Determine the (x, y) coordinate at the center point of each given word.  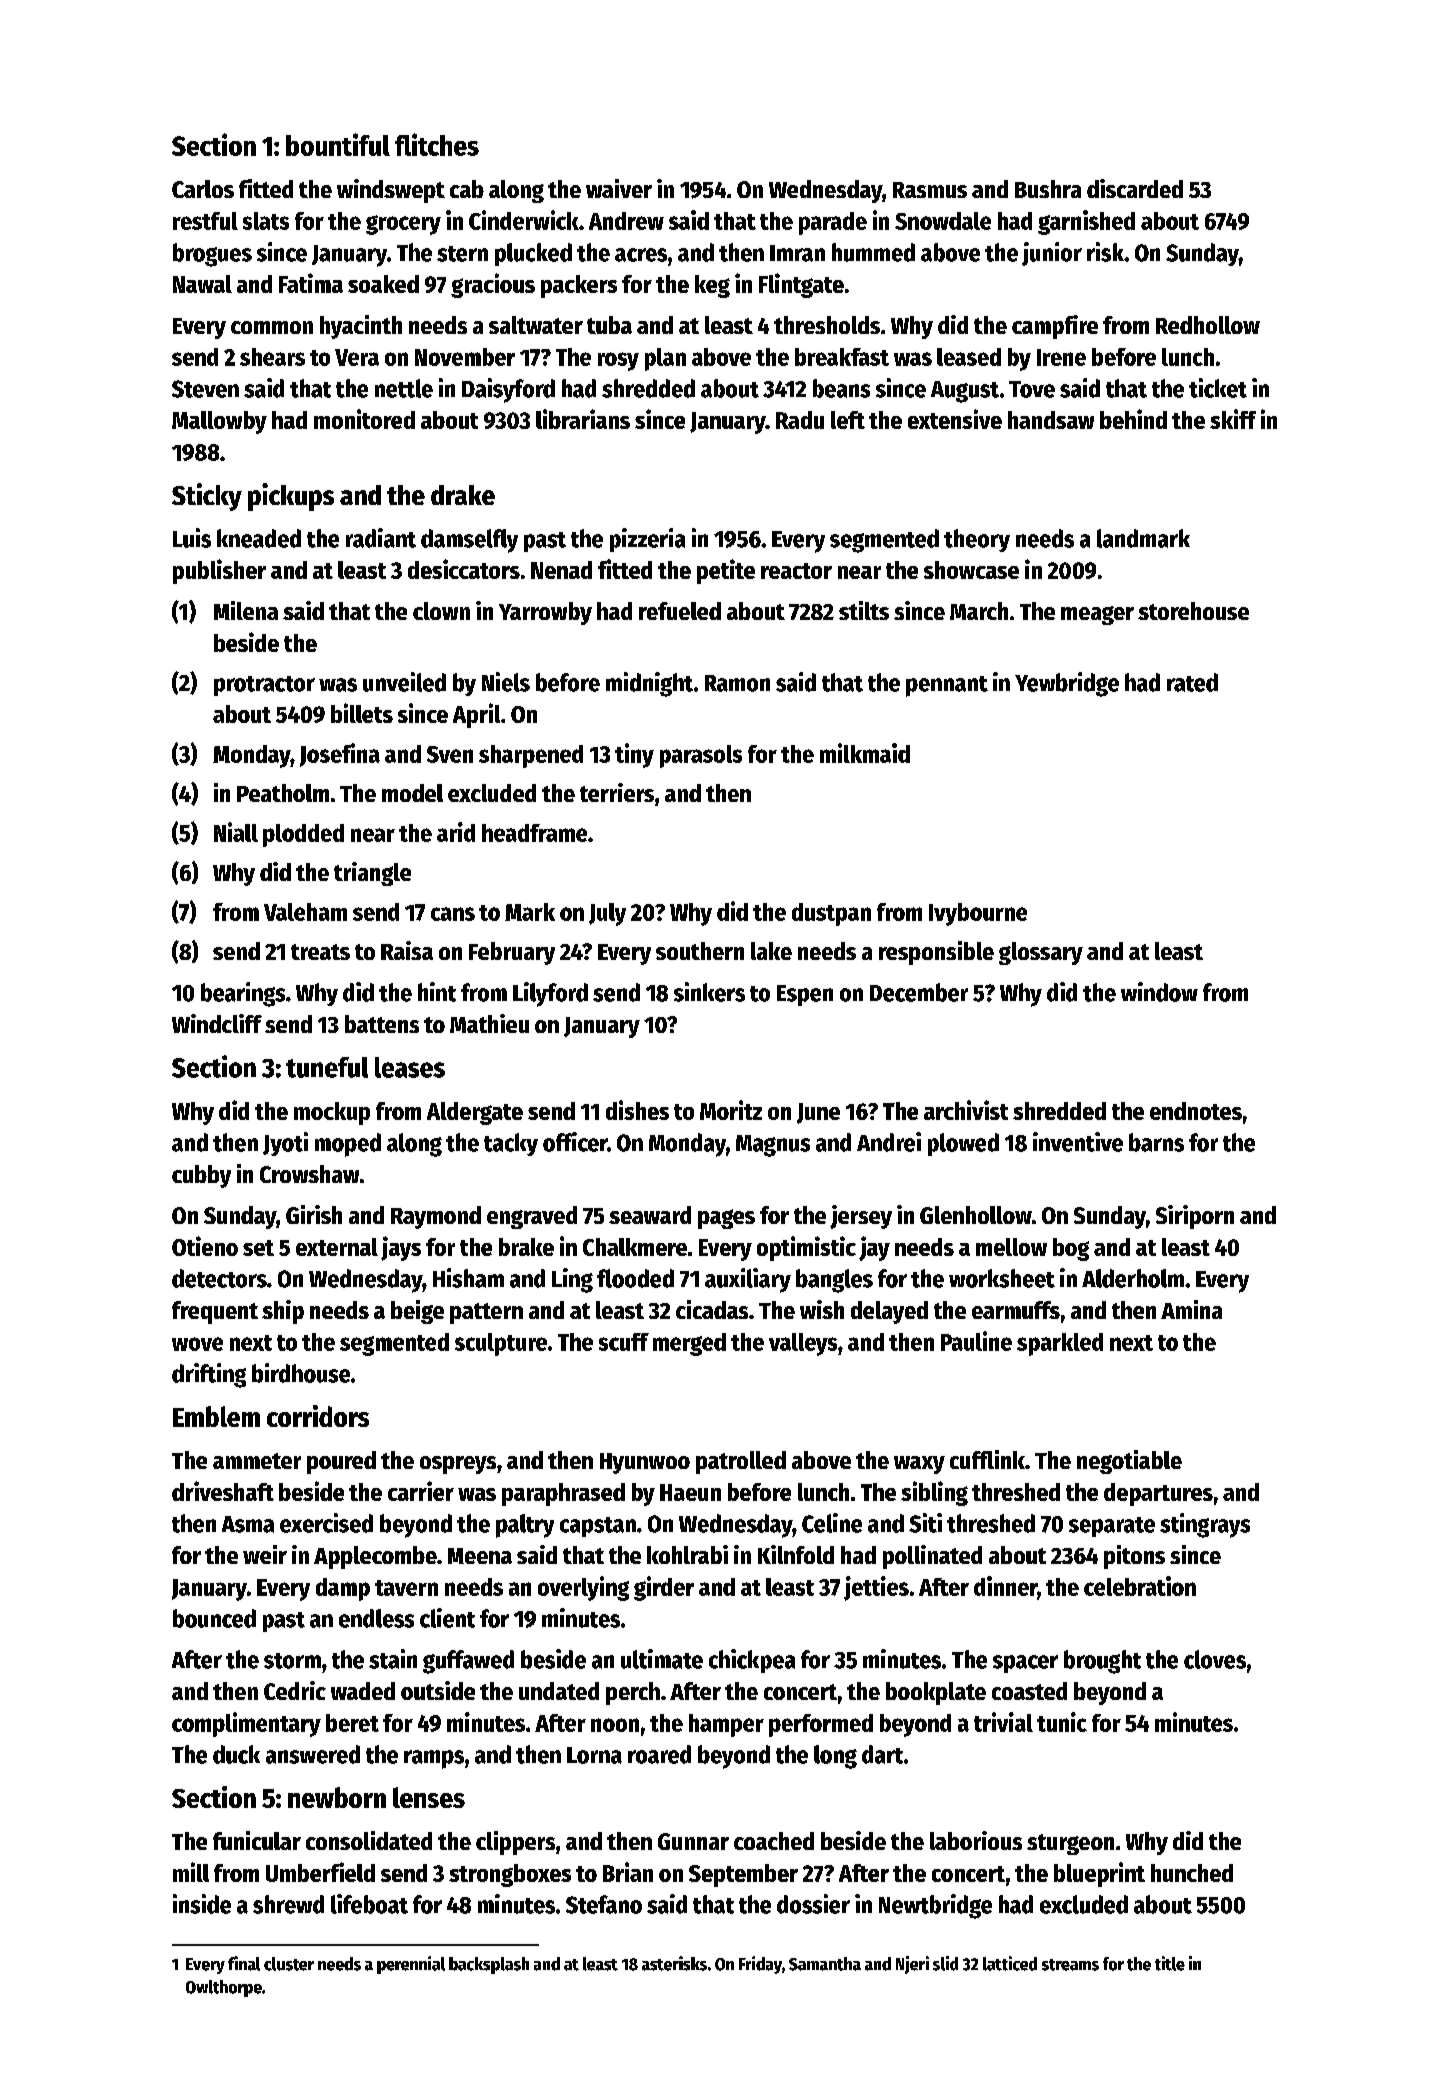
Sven (450, 754)
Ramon (737, 683)
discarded (1135, 188)
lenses (429, 1797)
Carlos (203, 189)
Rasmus (930, 190)
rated (1192, 682)
